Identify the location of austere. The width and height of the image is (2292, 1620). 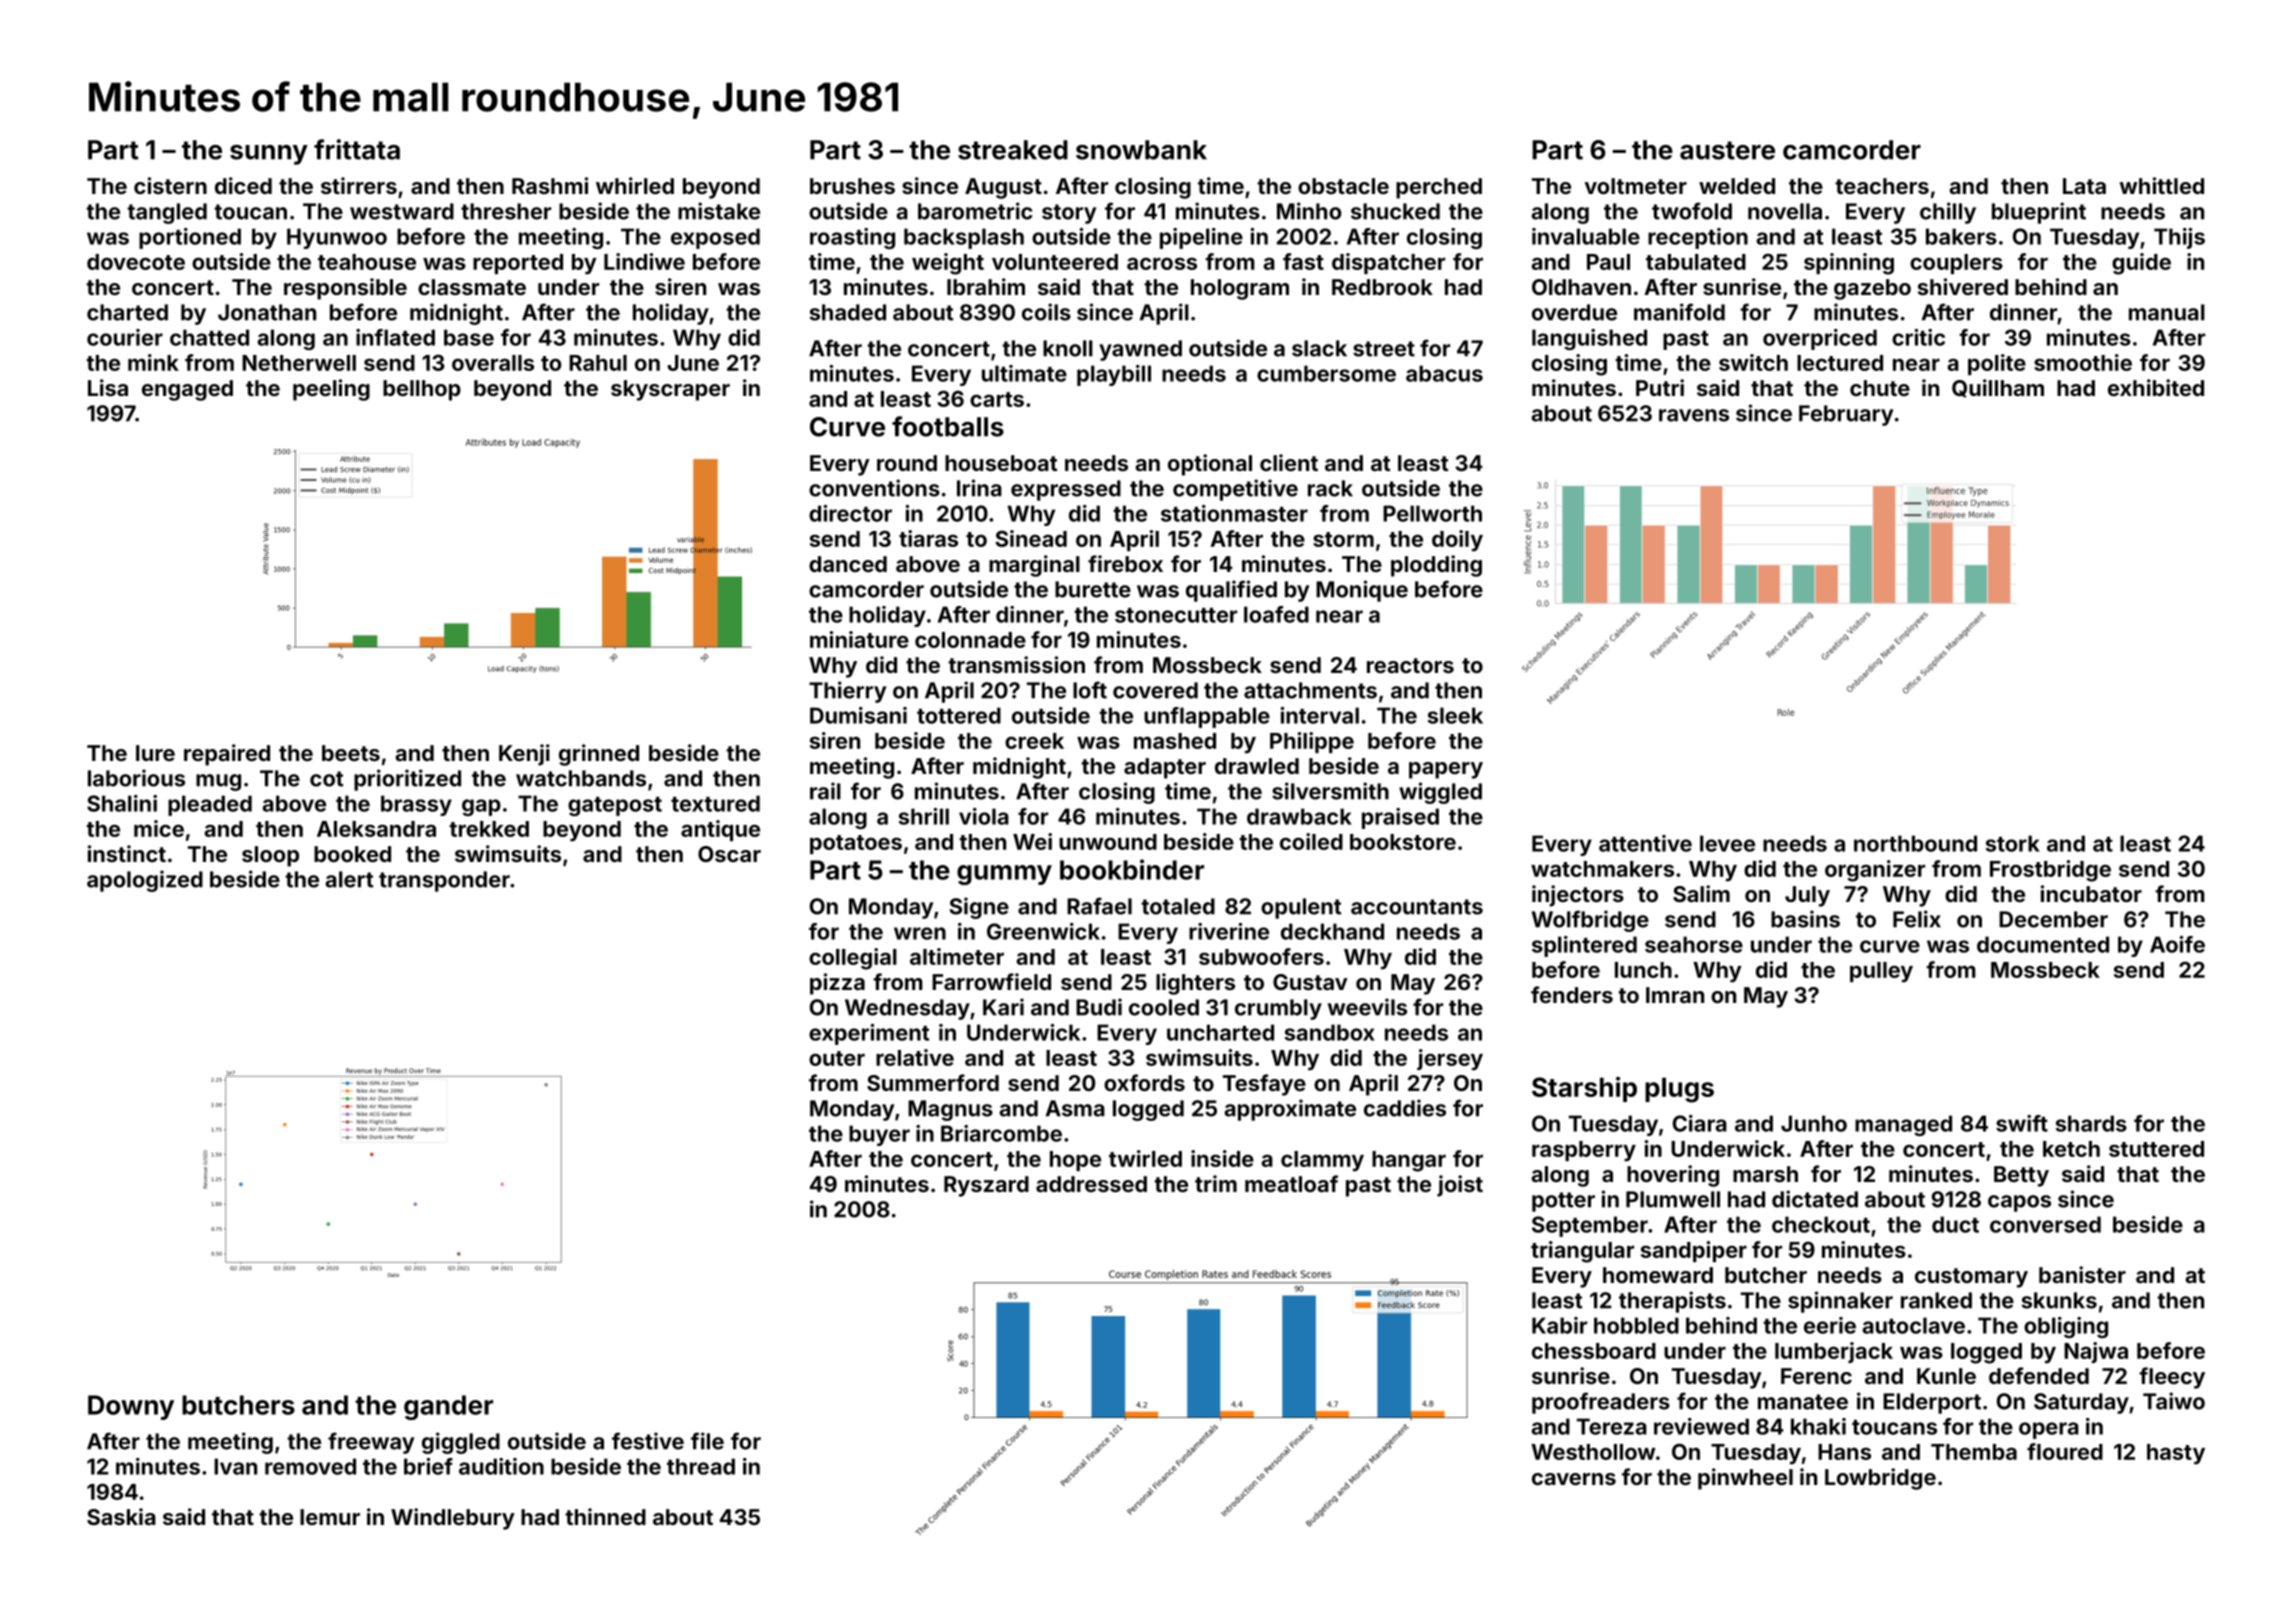
(1727, 150).
